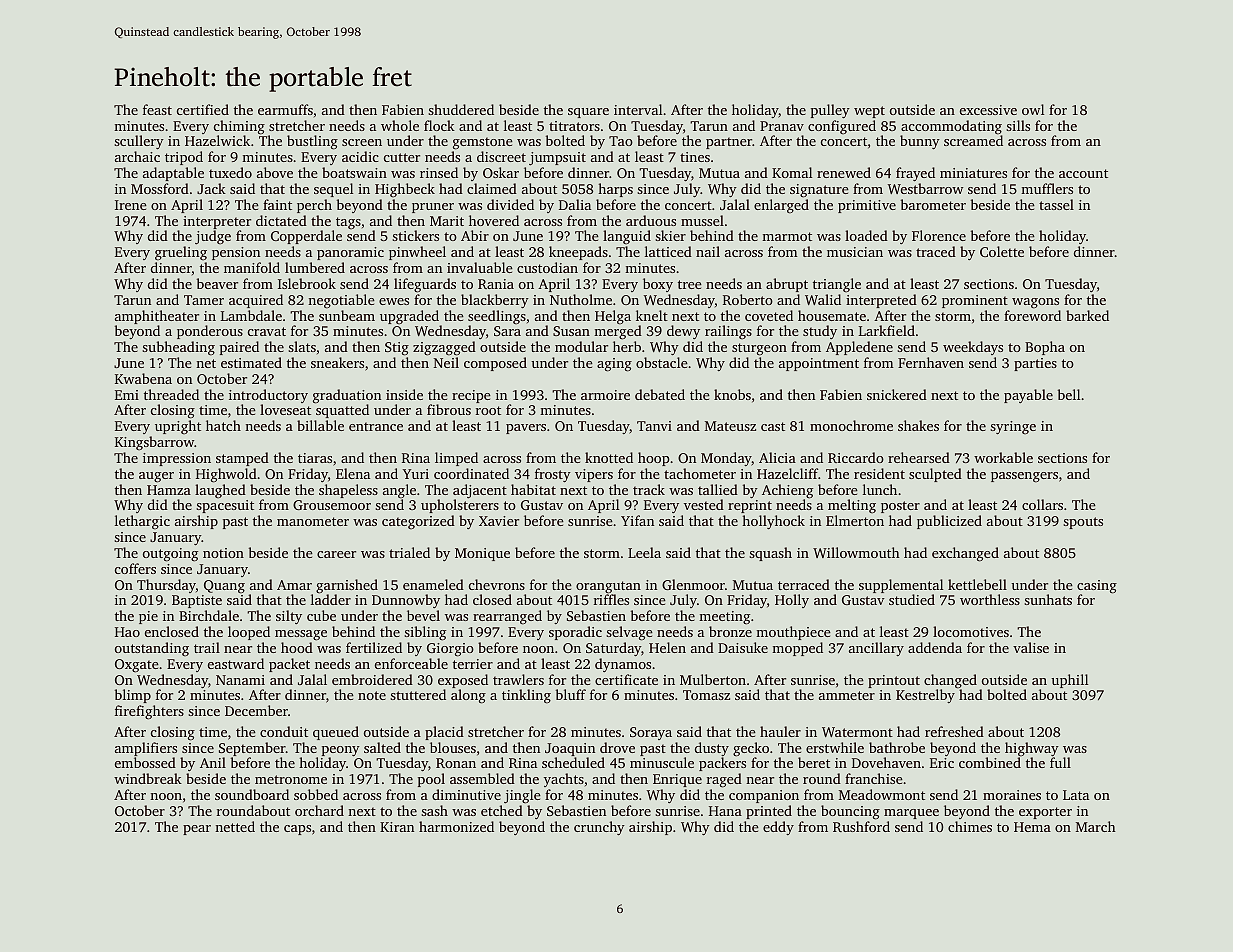  I want to click on syringe, so click(1013, 427).
